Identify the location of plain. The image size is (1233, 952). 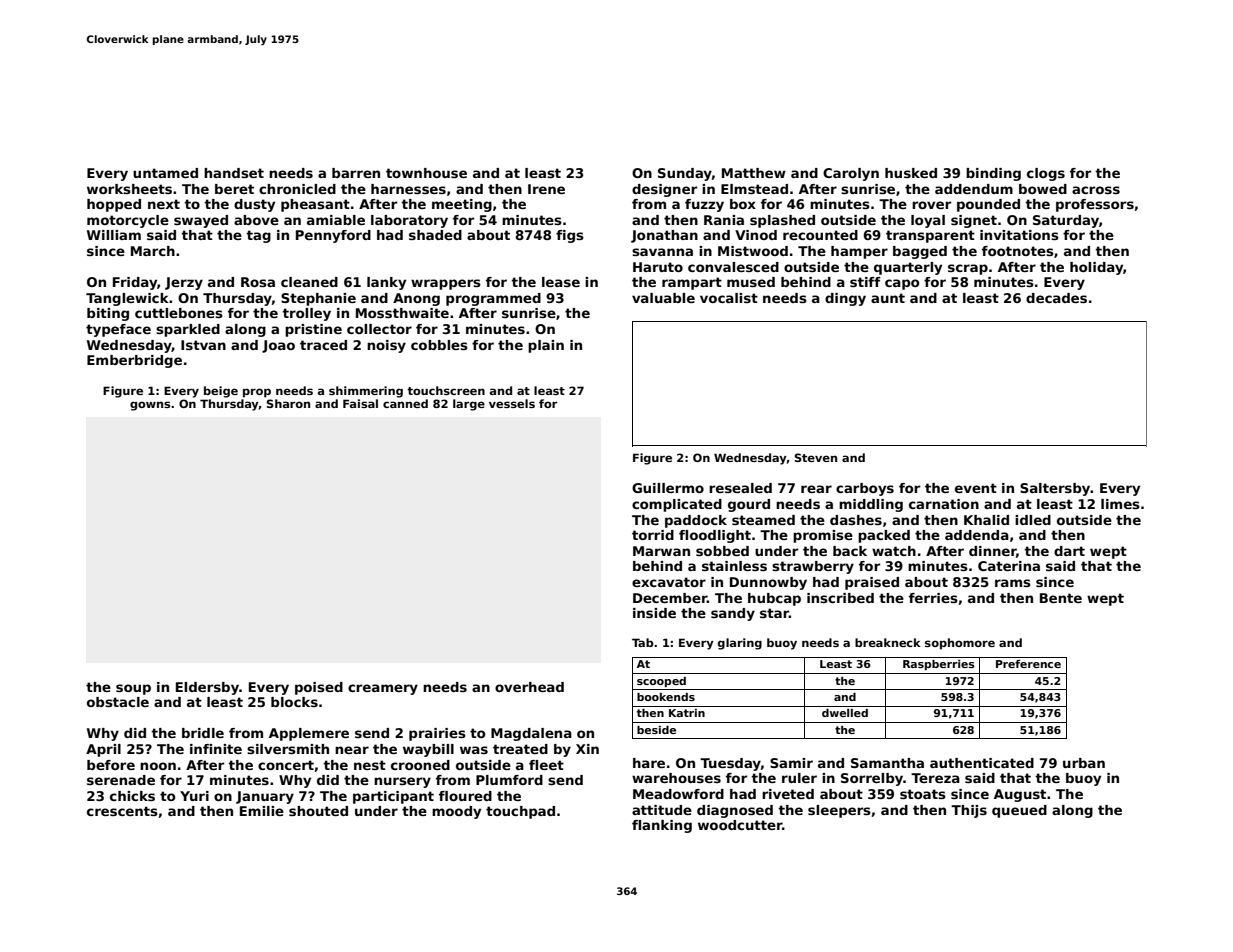
(546, 346).
